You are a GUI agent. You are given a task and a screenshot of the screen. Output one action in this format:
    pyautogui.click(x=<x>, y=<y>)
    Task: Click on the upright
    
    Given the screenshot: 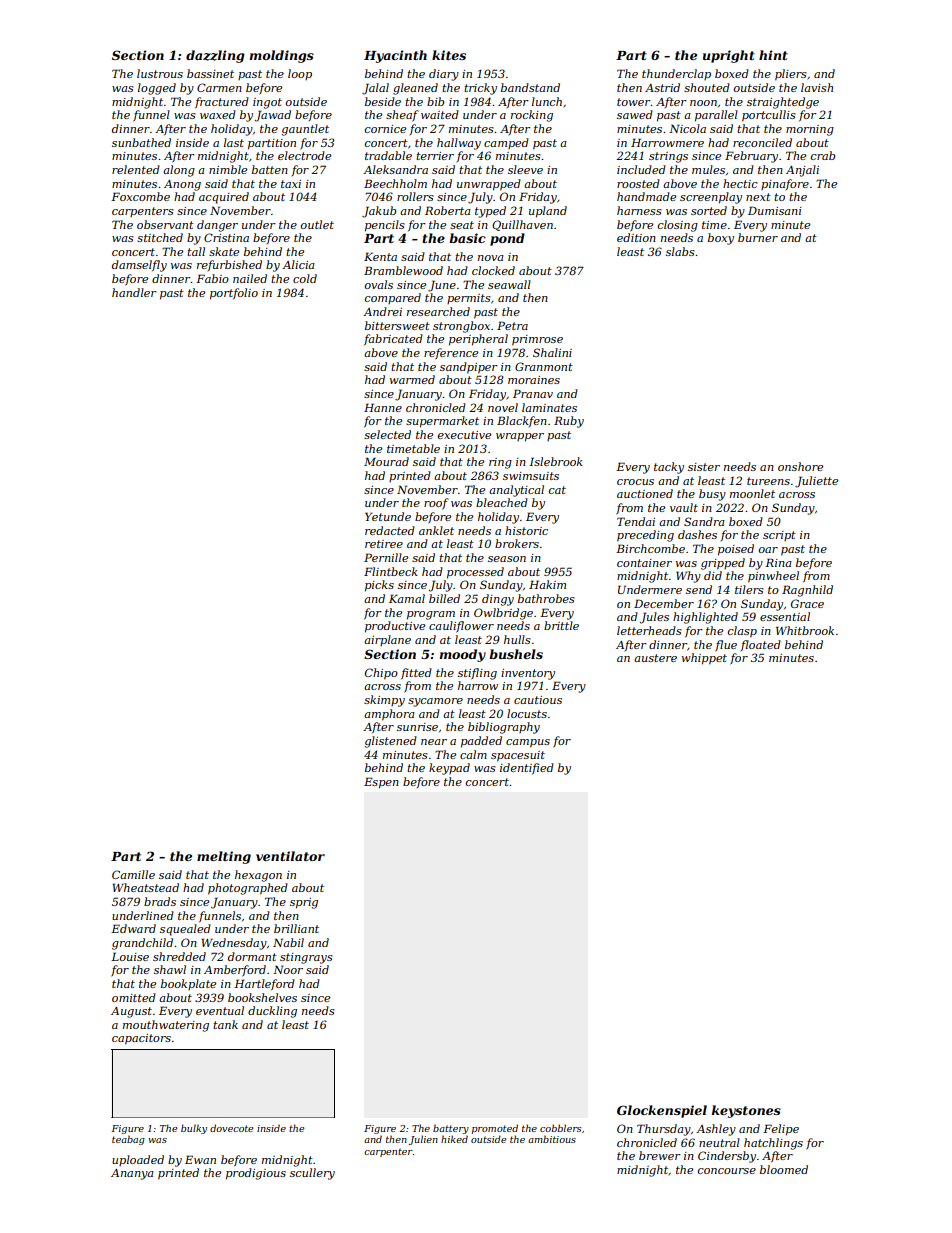 What is the action you would take?
    pyautogui.click(x=729, y=56)
